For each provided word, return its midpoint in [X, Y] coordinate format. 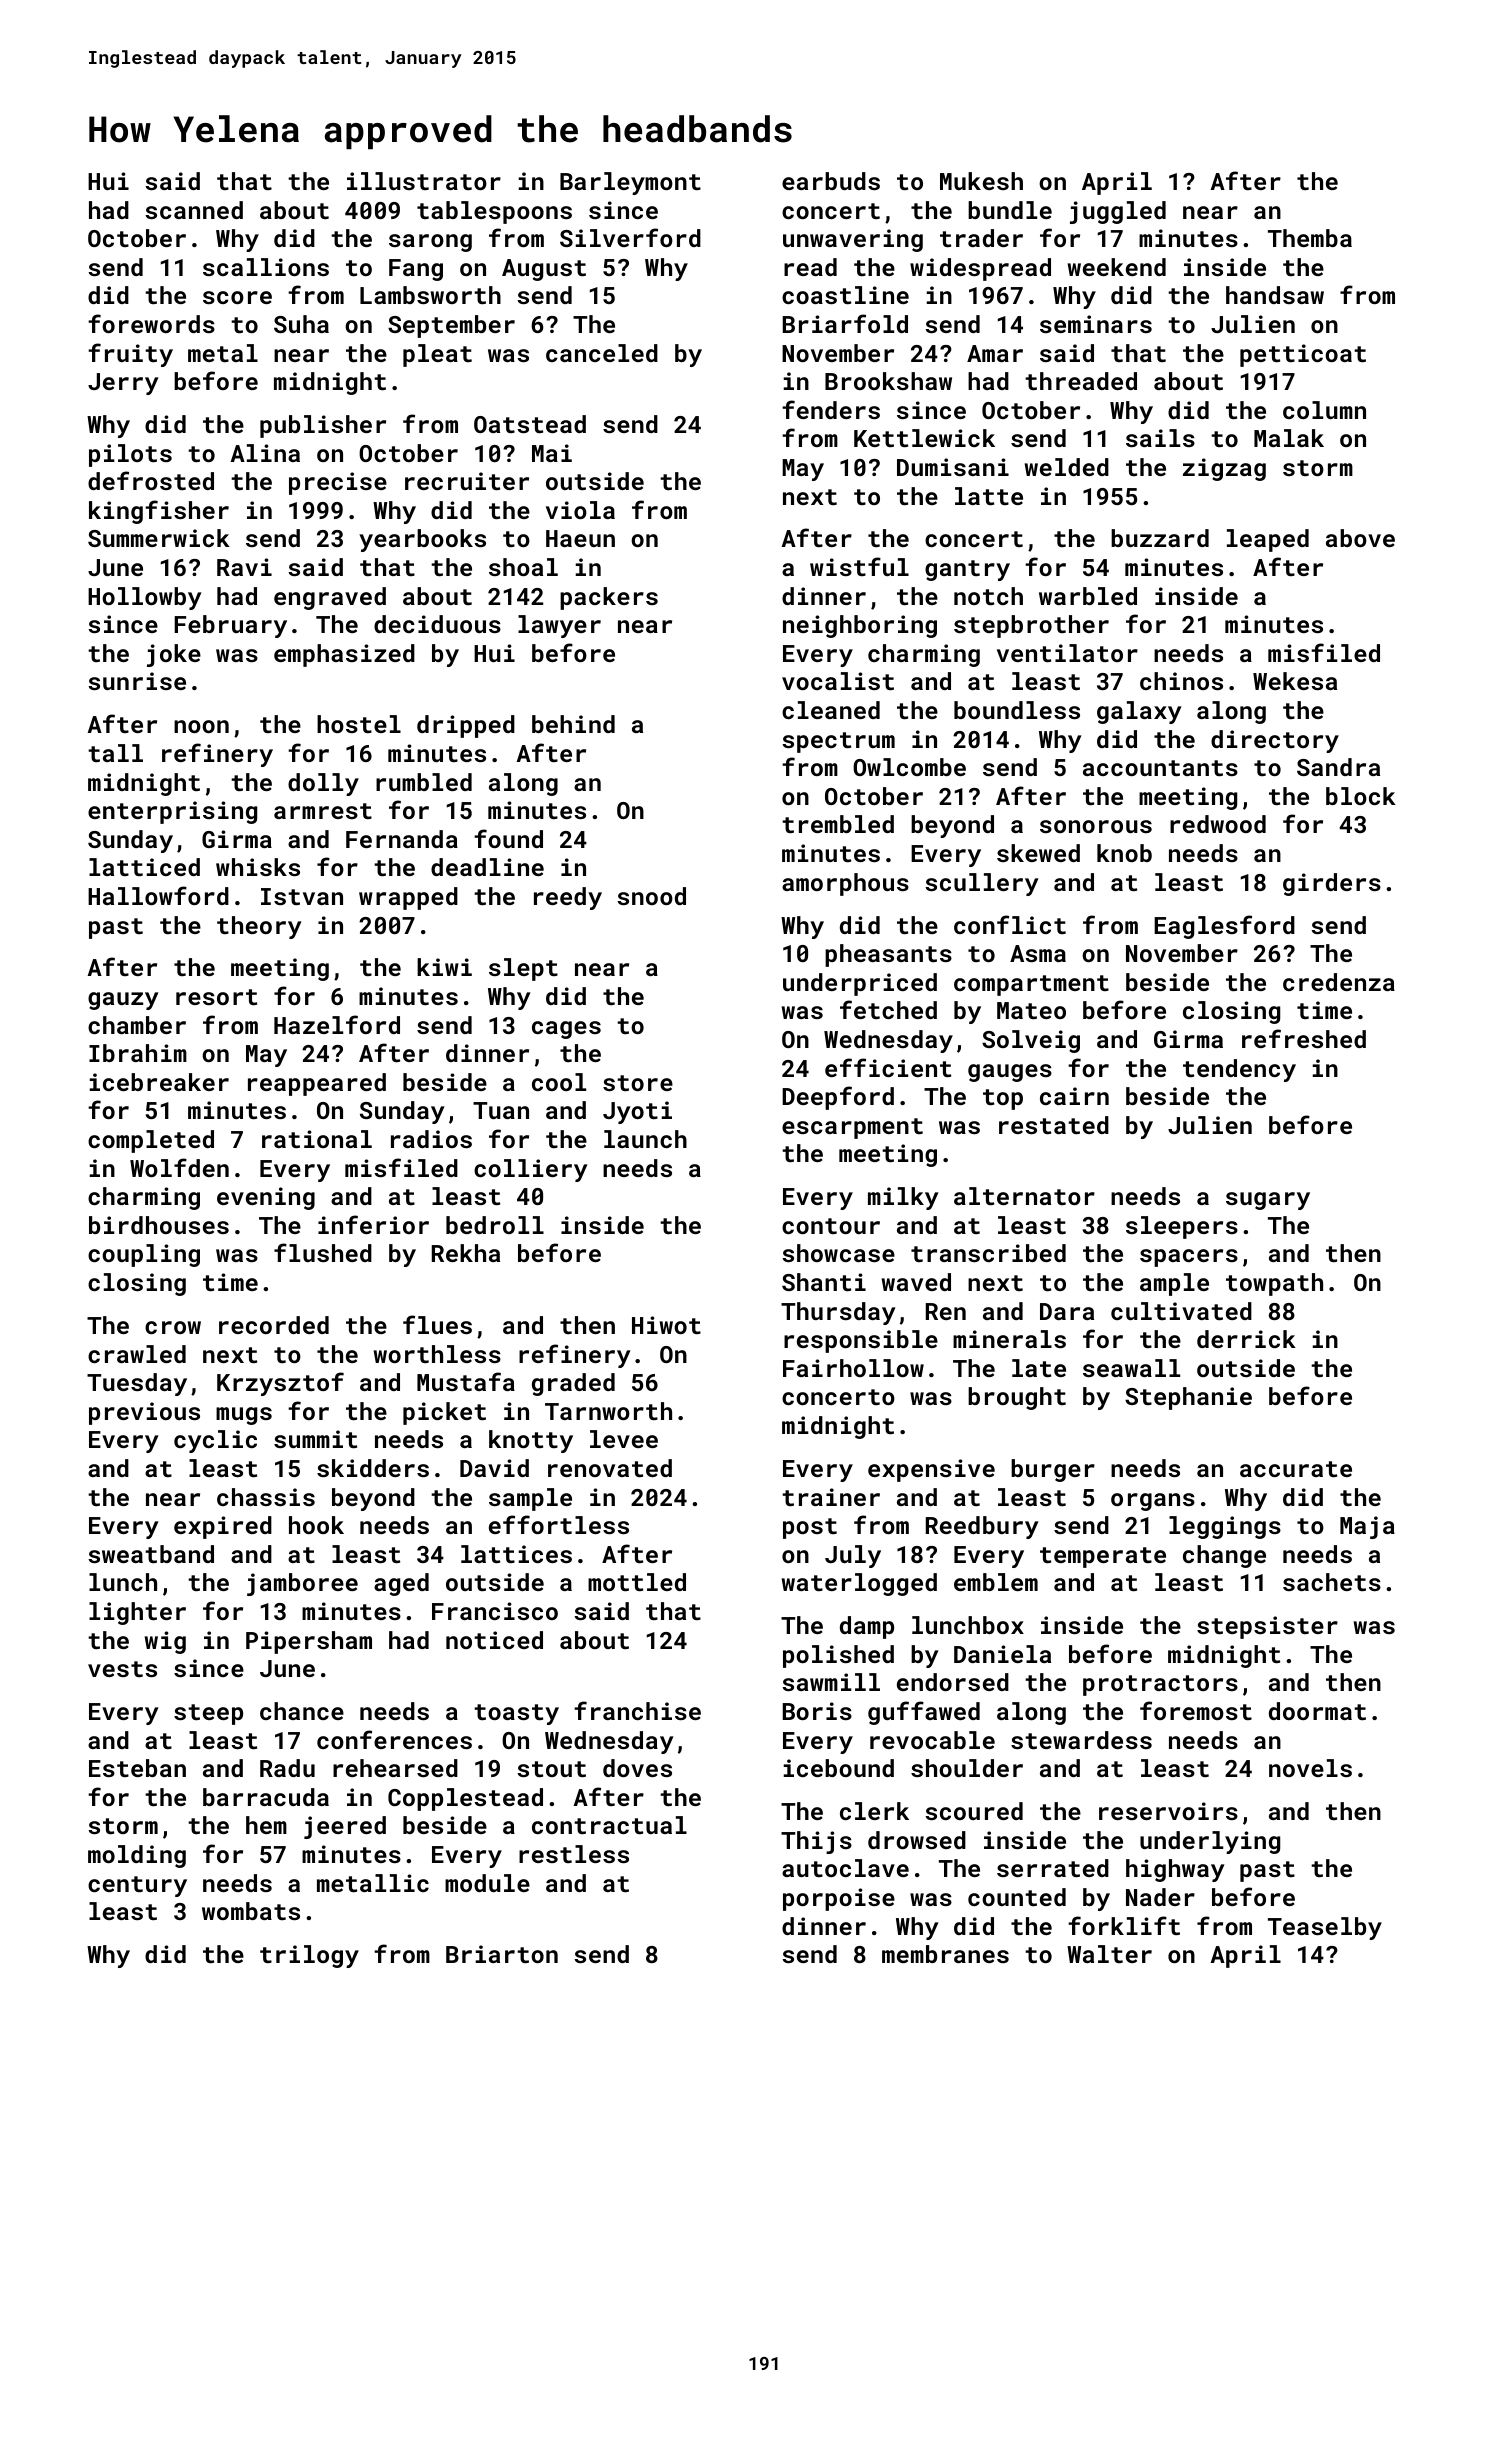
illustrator [424, 181]
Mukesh [981, 181]
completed [151, 1141]
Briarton [502, 1954]
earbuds [831, 181]
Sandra [1338, 767]
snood [651, 896]
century [137, 1886]
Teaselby [1325, 1928]
